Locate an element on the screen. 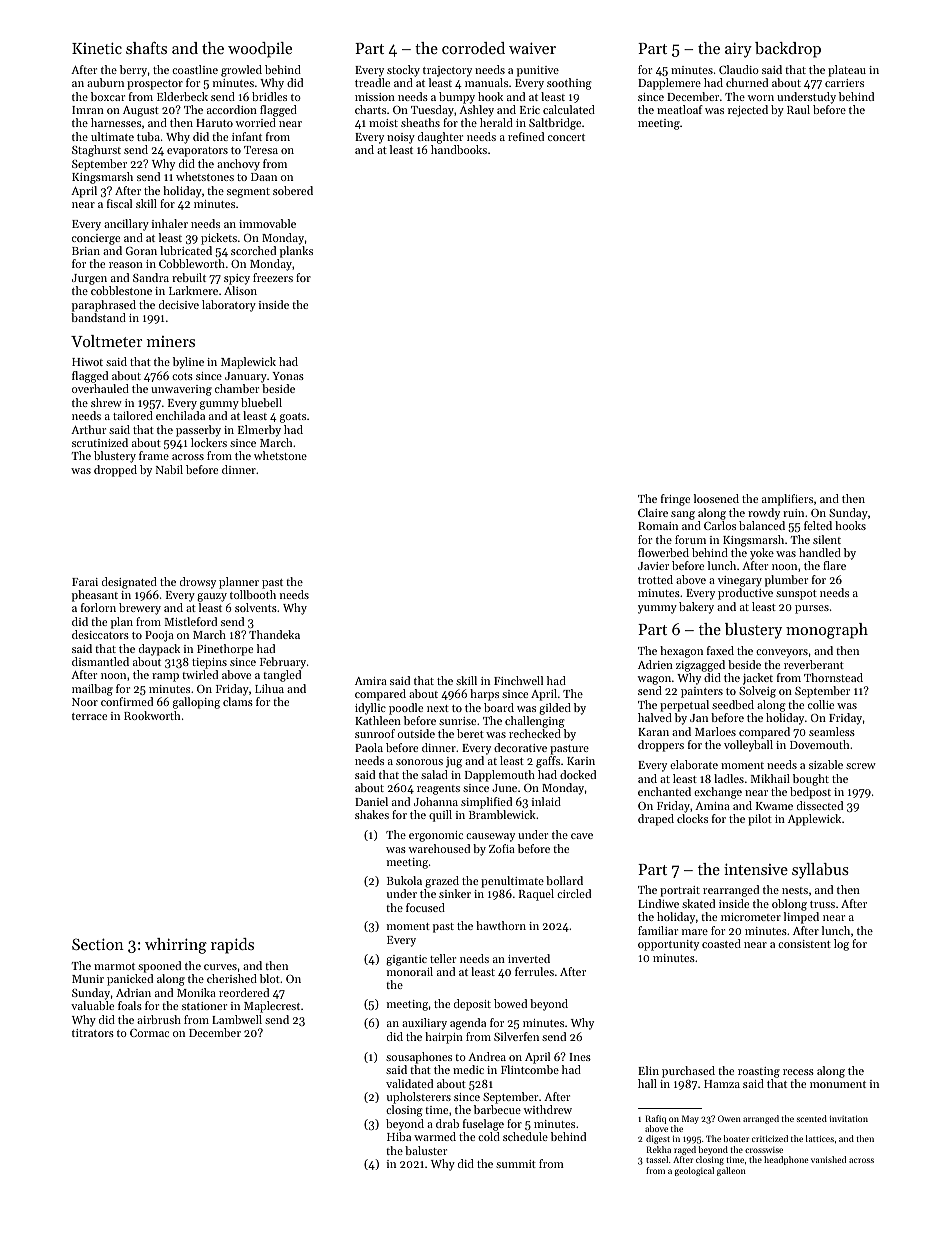 Image resolution: width=952 pixels, height=1233 pixels. backdrop is located at coordinates (788, 50).
